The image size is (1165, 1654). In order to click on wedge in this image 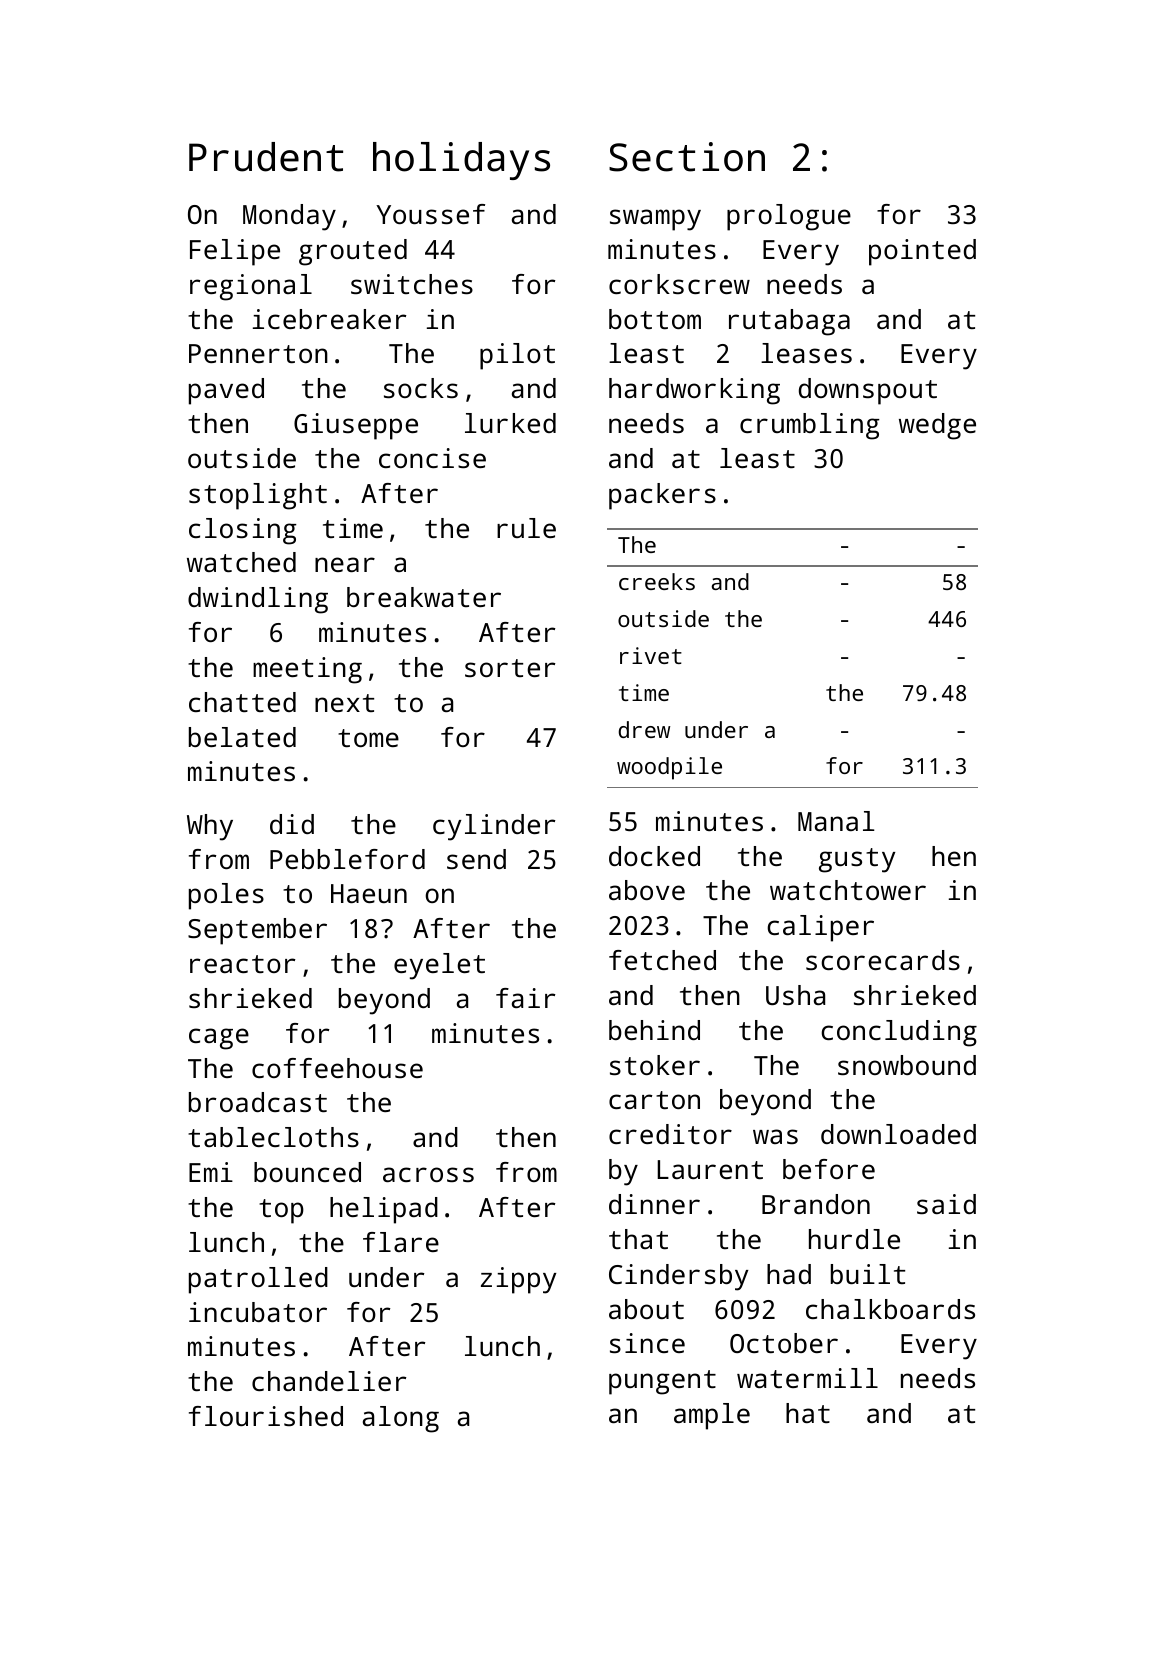, I will do `click(937, 426)`.
